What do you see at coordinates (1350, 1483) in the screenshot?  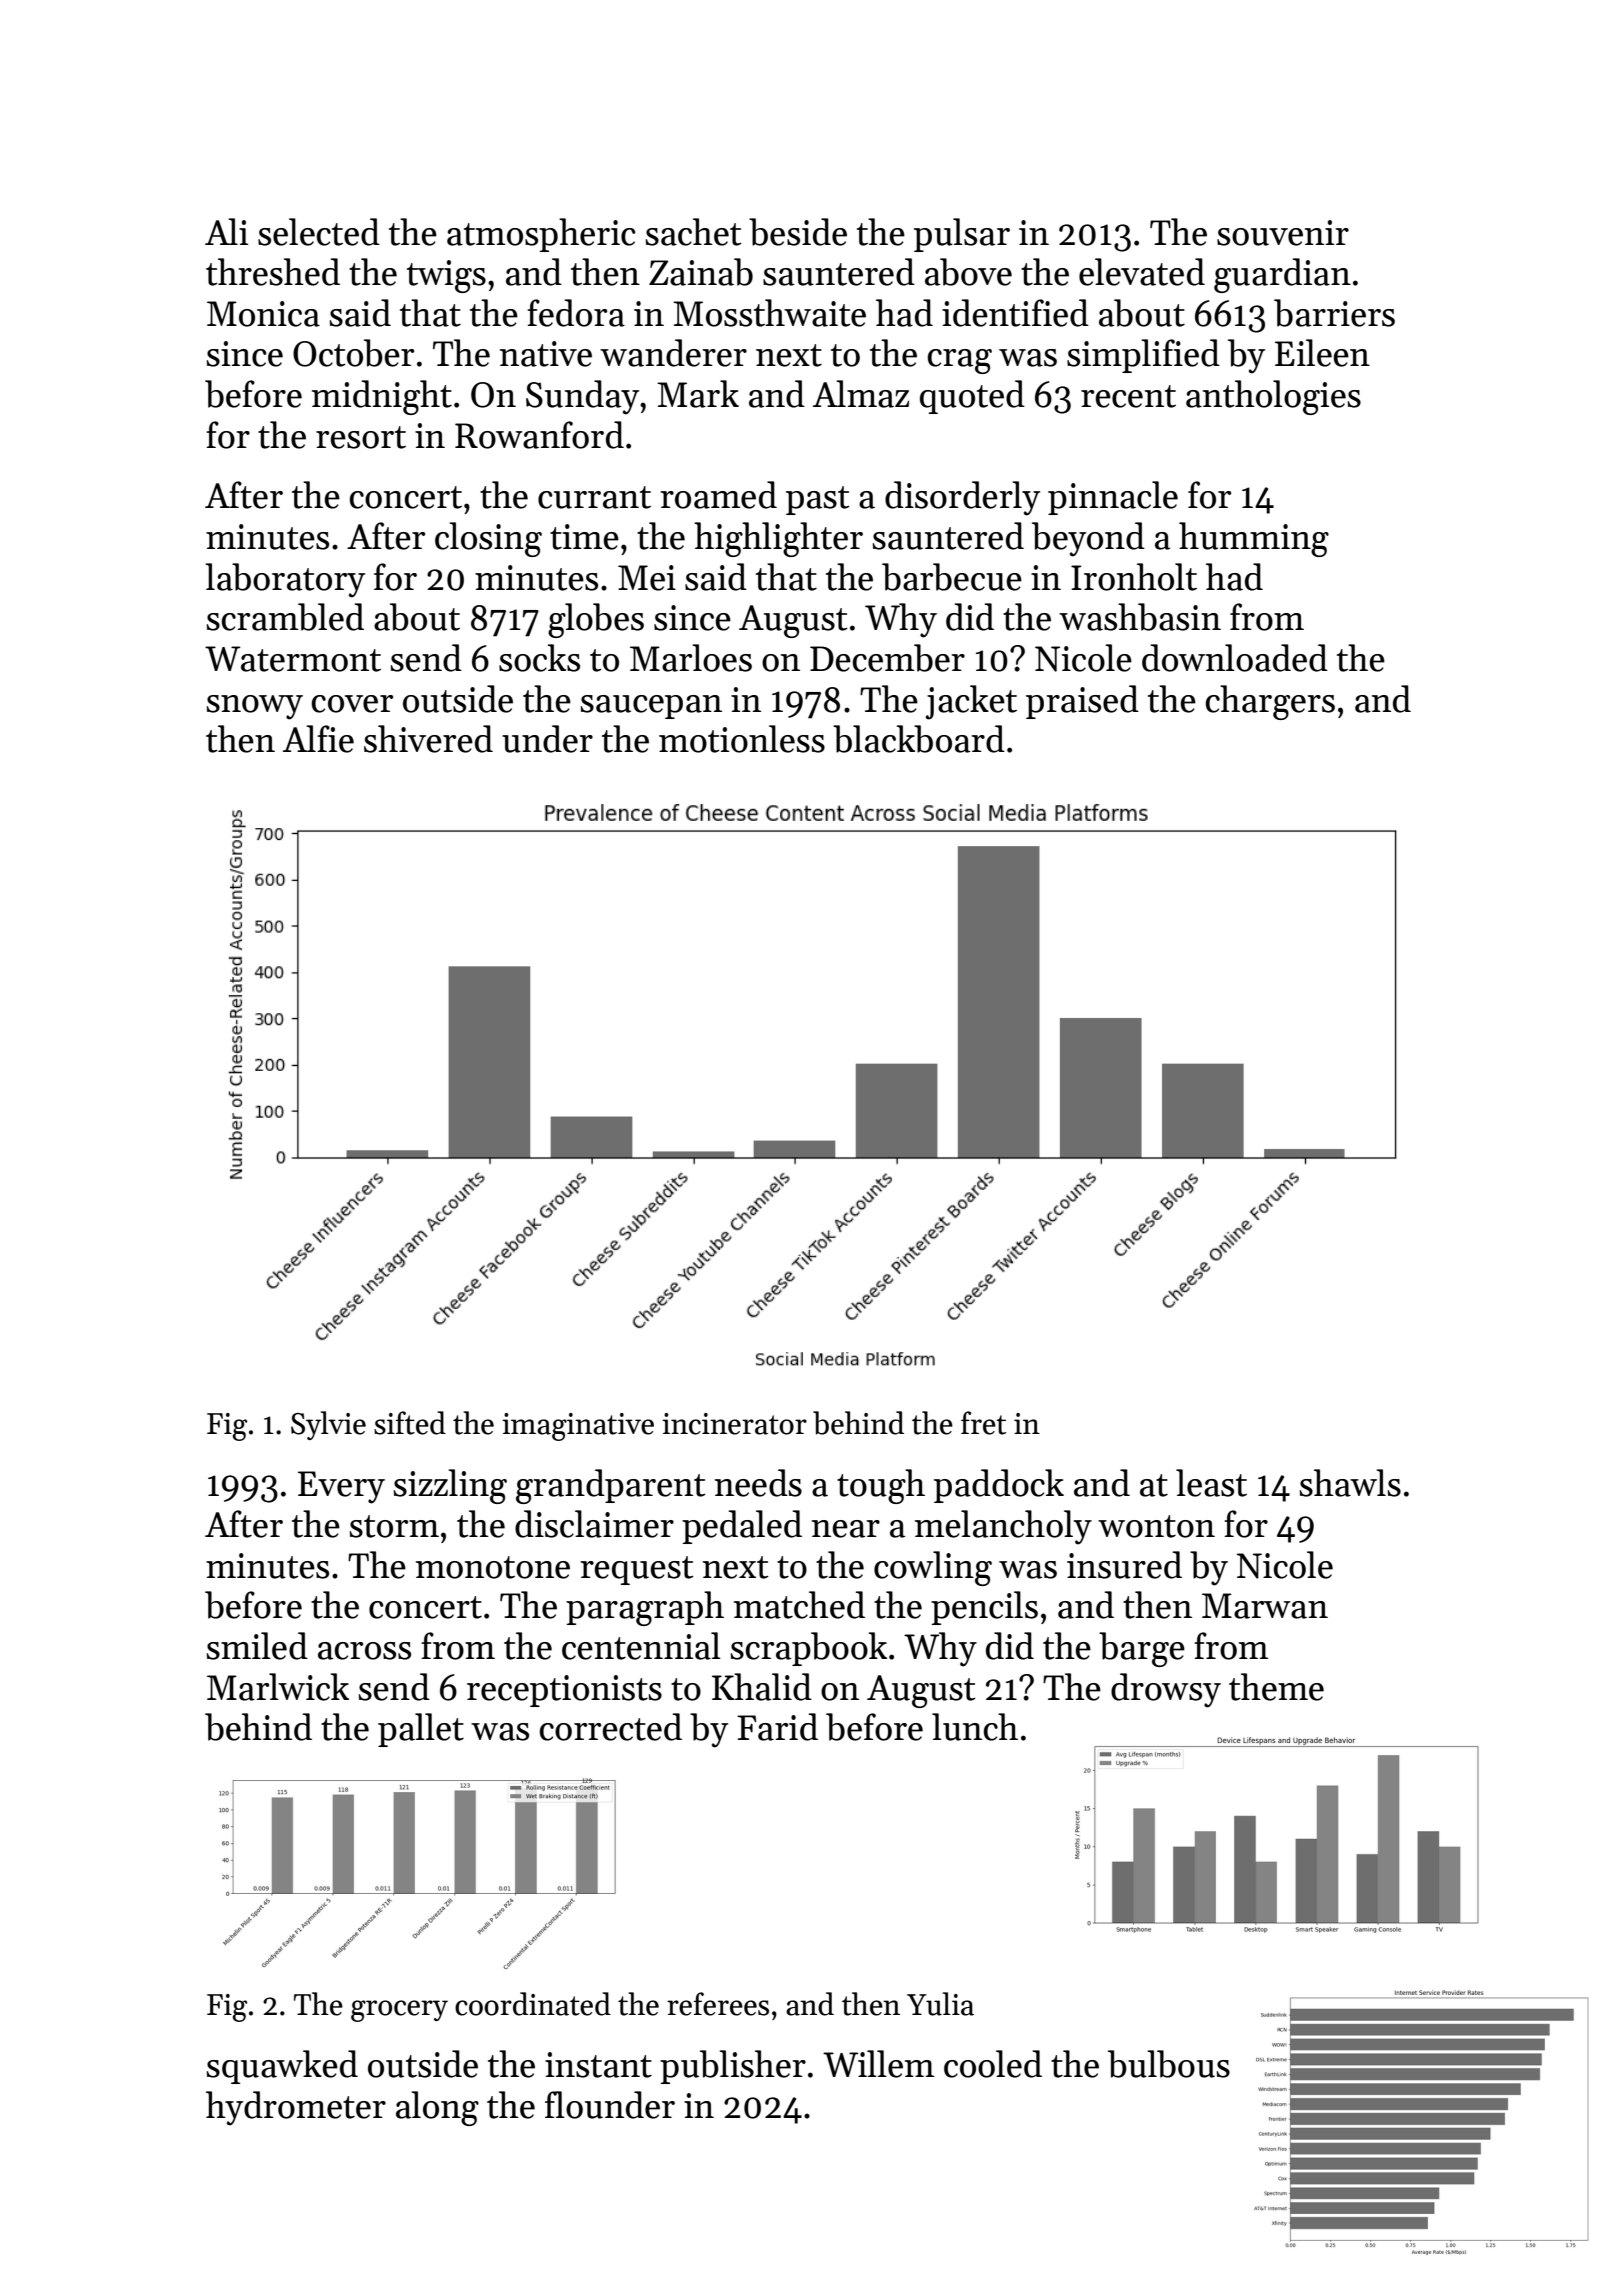 I see `shawls` at bounding box center [1350, 1483].
